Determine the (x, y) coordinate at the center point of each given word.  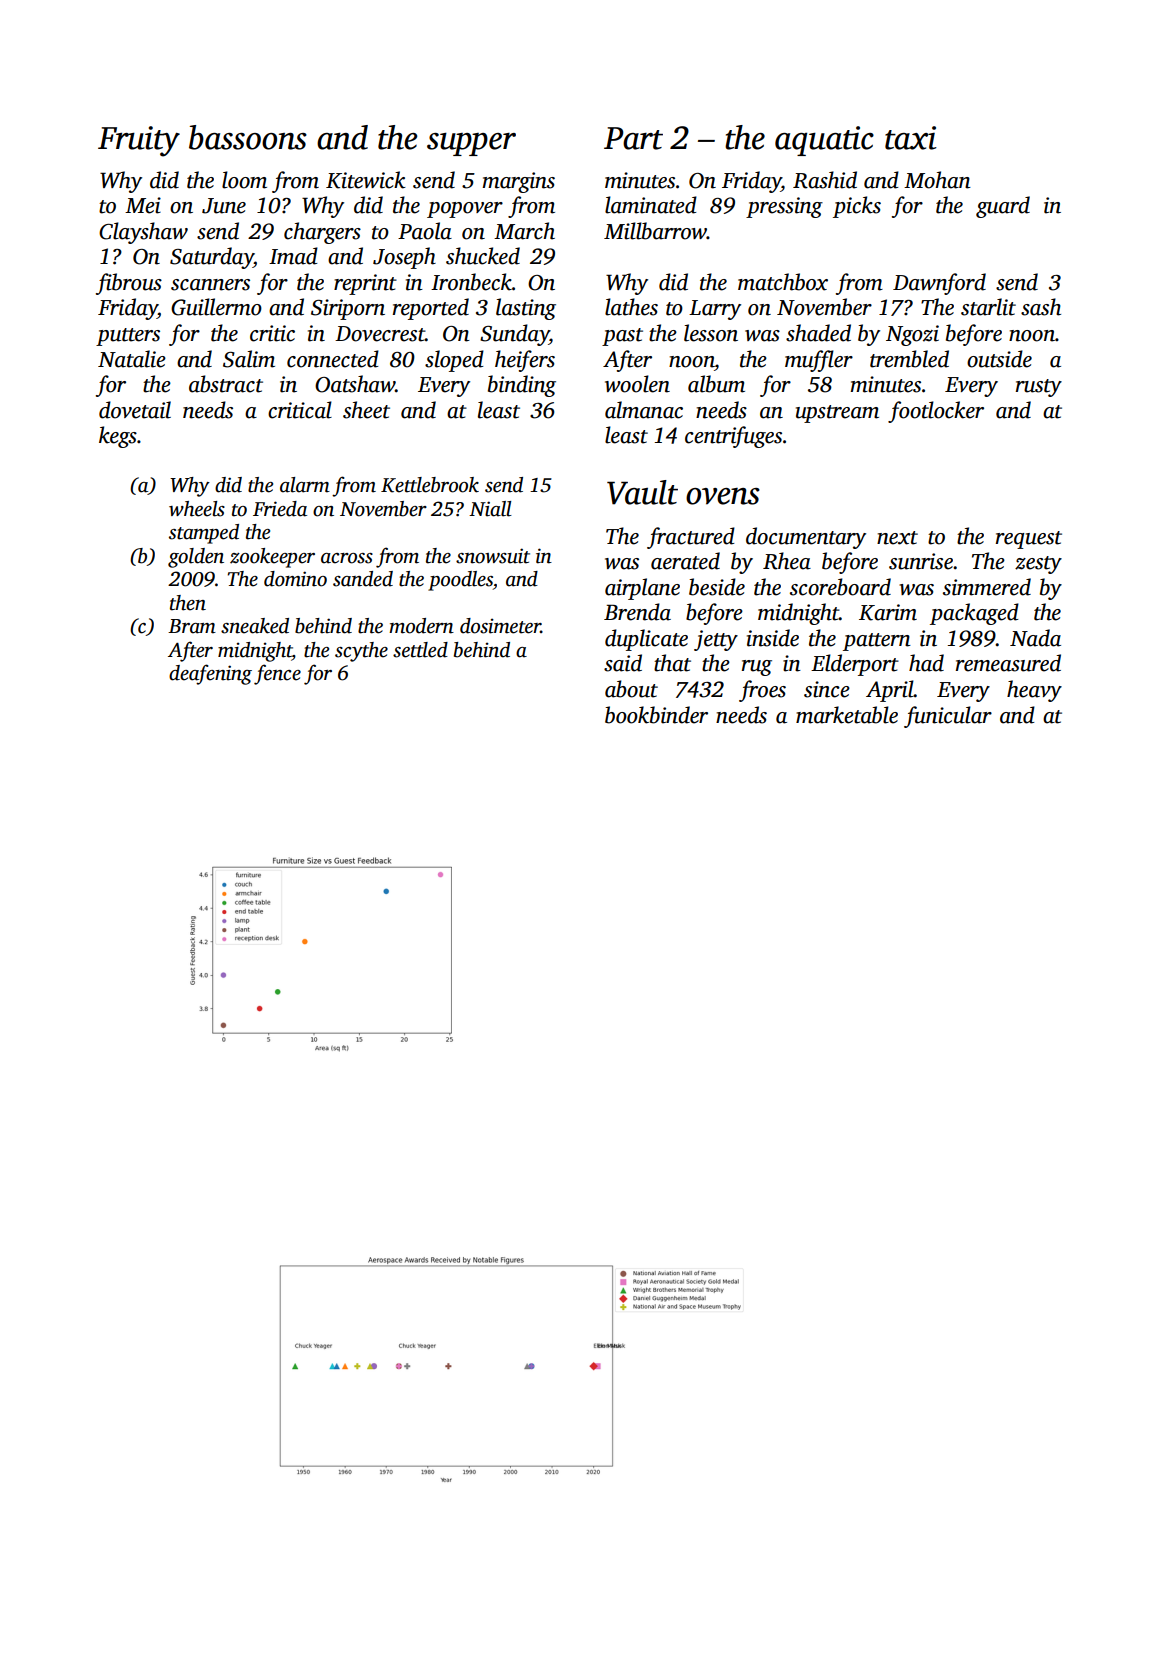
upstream (837, 414)
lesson (711, 333)
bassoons (248, 137)
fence (277, 674)
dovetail (135, 410)
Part (633, 138)
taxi (911, 138)
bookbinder (656, 715)
